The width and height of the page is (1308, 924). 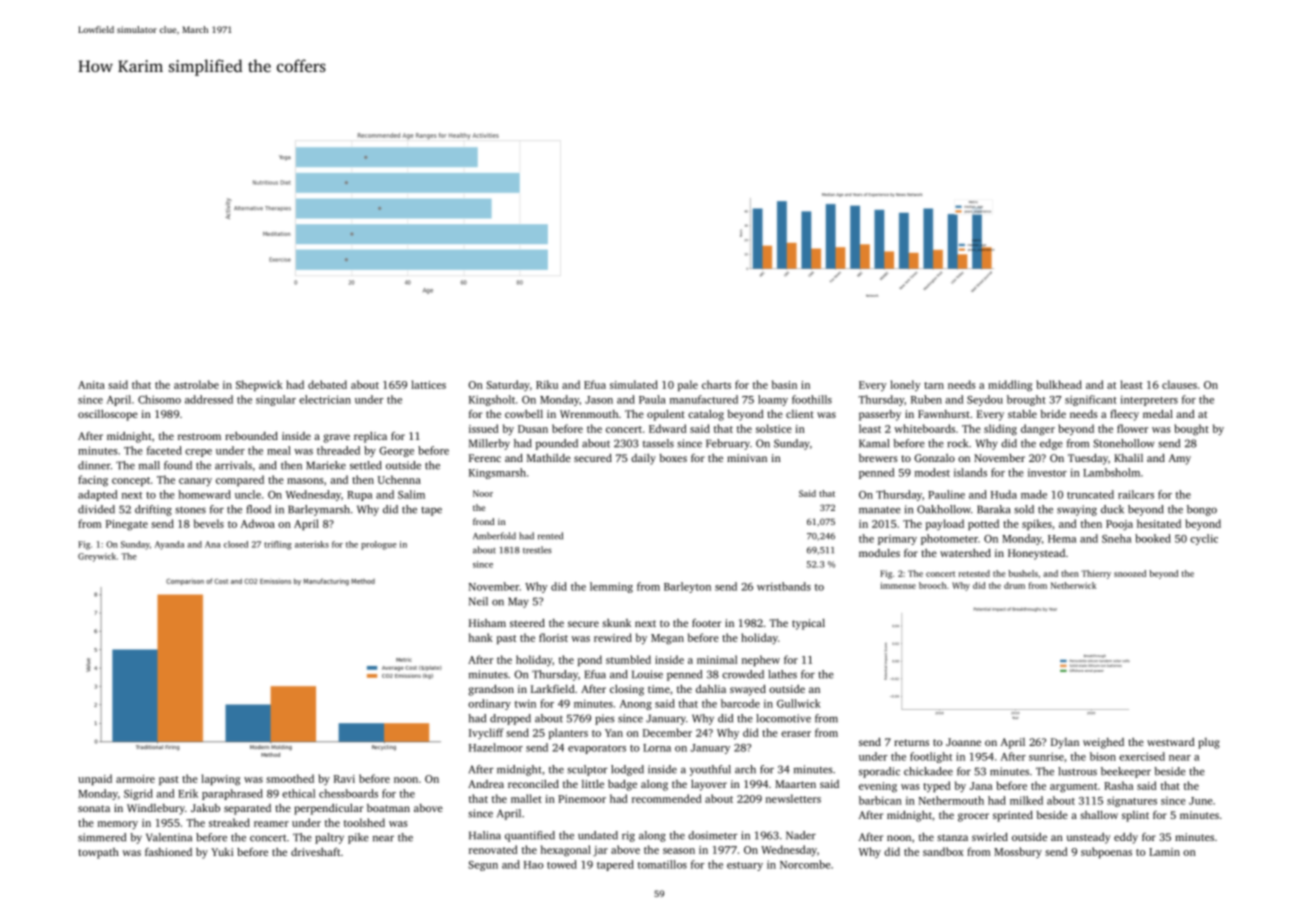 What do you see at coordinates (799, 703) in the page?
I see `Gullwick` at bounding box center [799, 703].
